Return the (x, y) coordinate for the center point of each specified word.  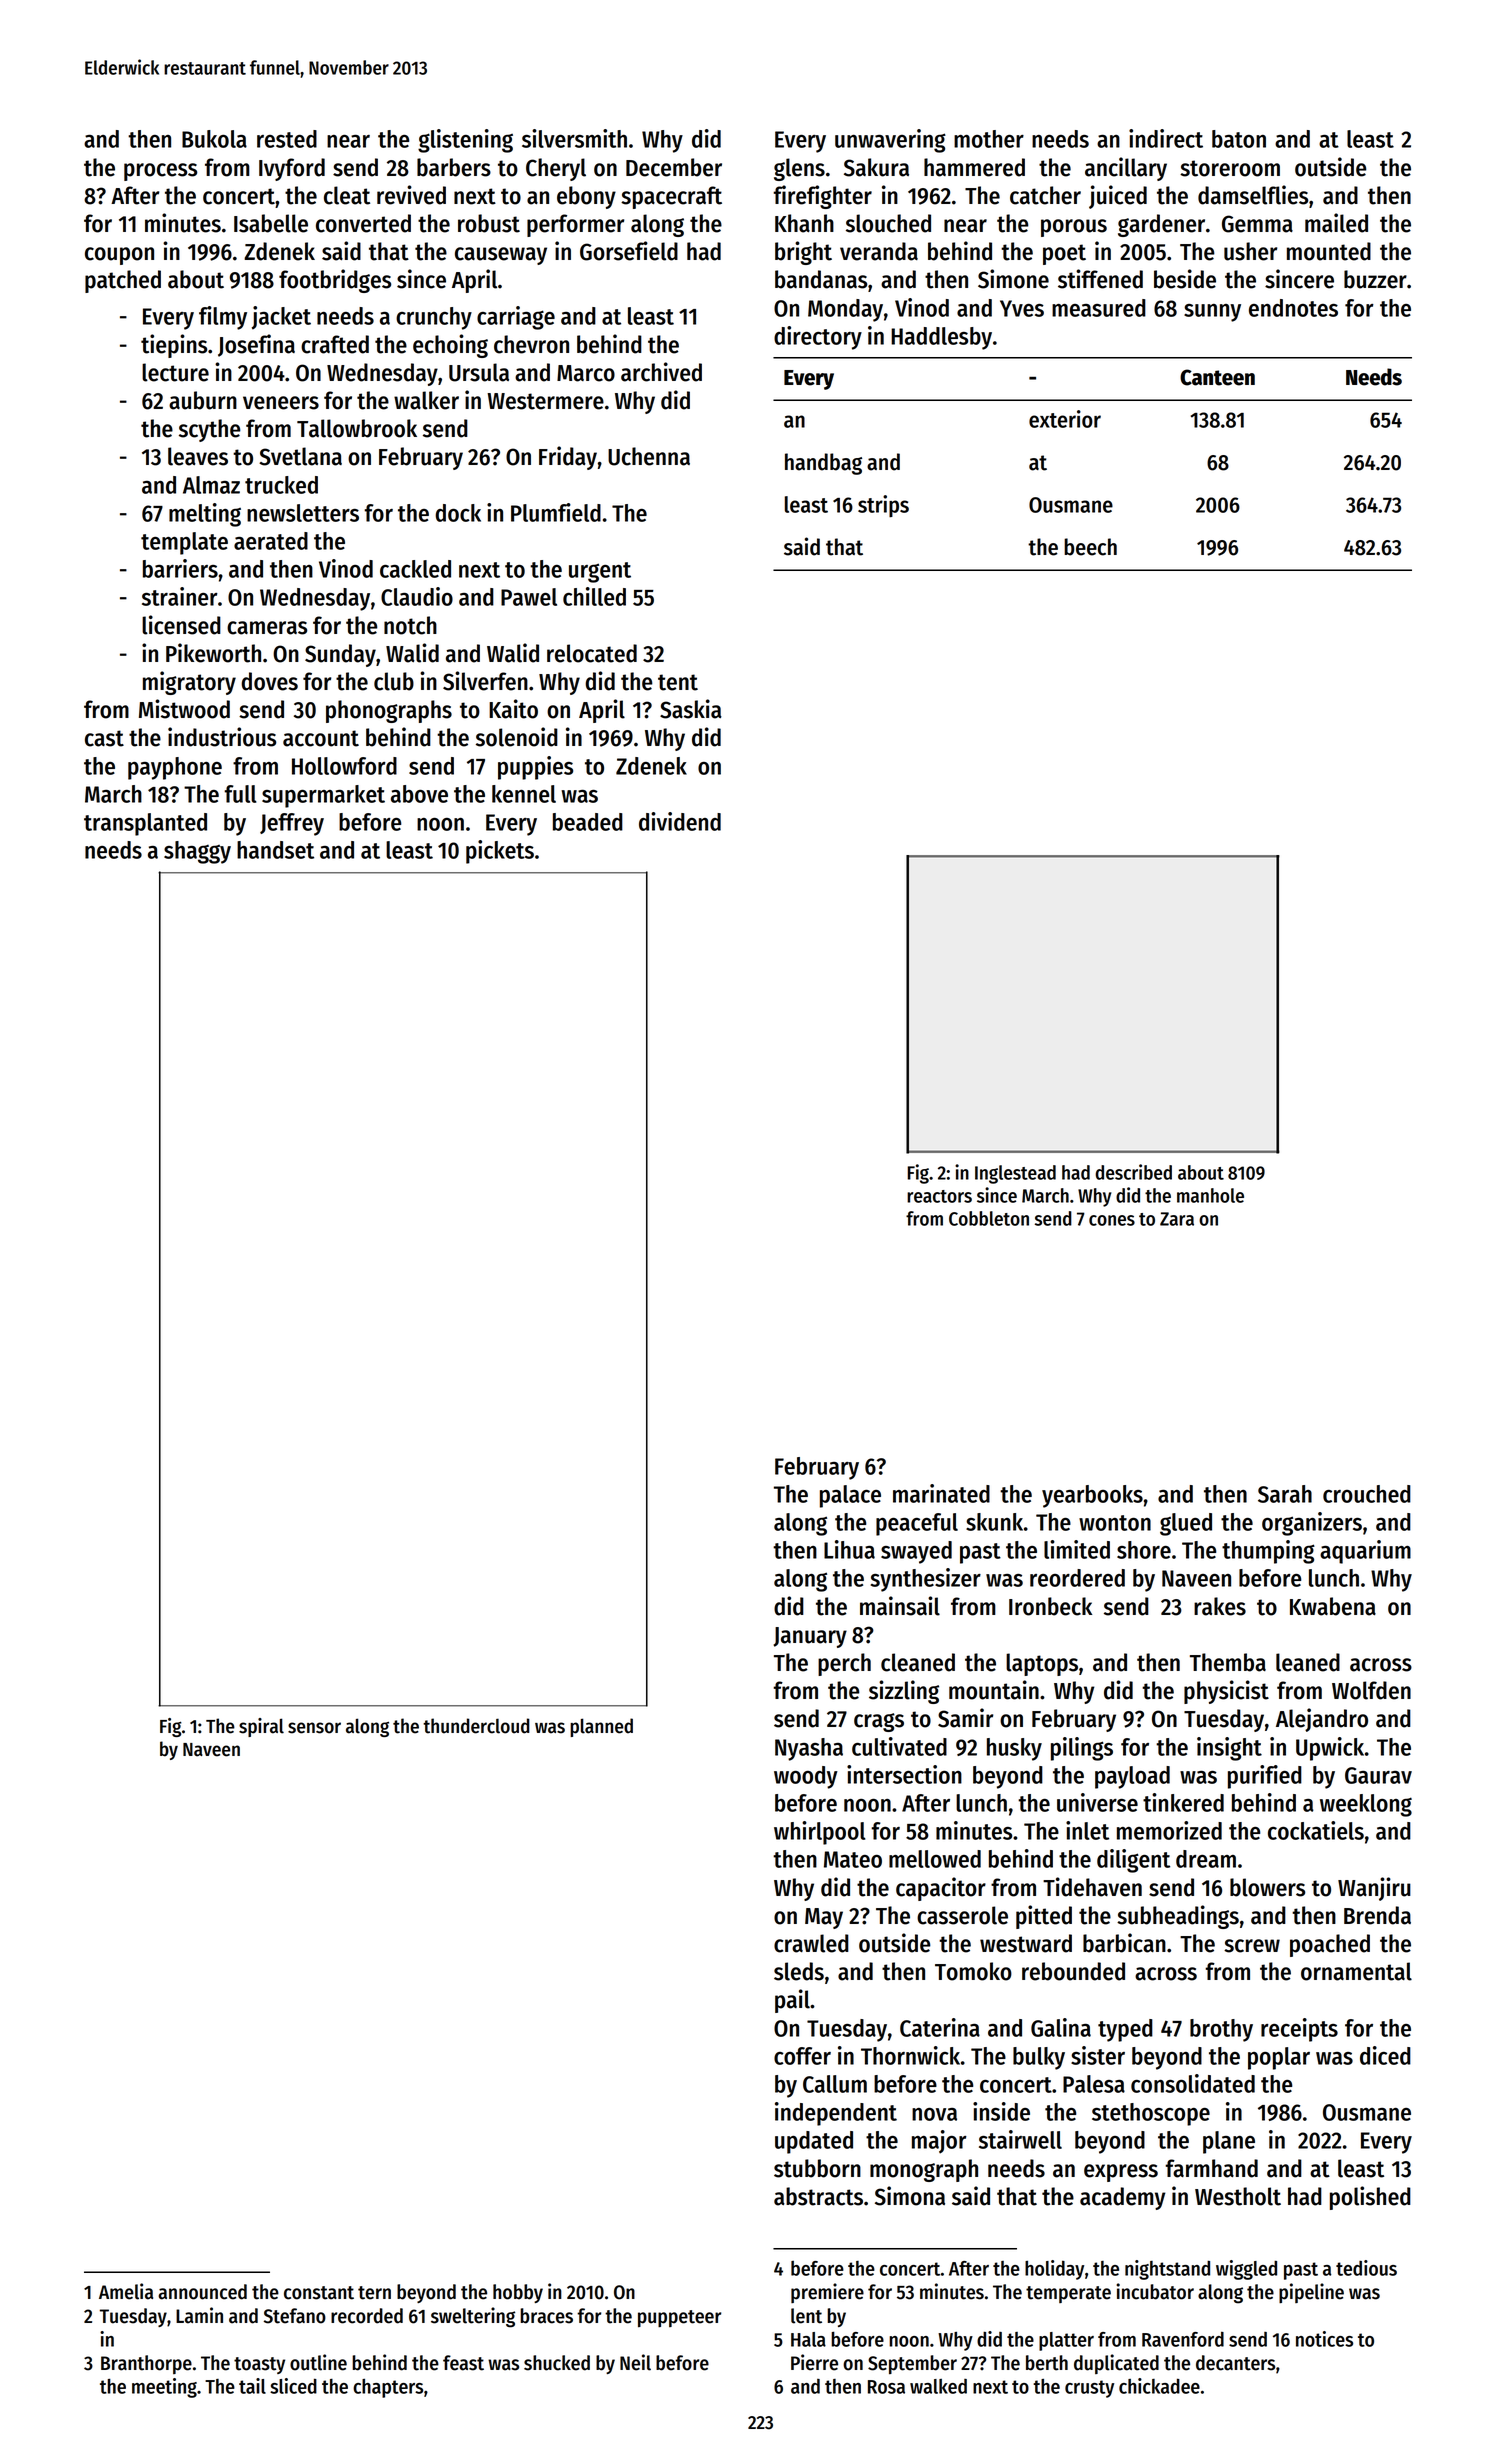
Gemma (1257, 224)
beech (1090, 547)
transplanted (145, 824)
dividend (680, 821)
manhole (1210, 1195)
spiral (261, 1727)
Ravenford (1183, 2339)
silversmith (574, 138)
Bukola (214, 139)
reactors (939, 1196)
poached (1330, 1945)
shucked (557, 2363)
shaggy (197, 852)
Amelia (126, 2291)
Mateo (853, 1859)
